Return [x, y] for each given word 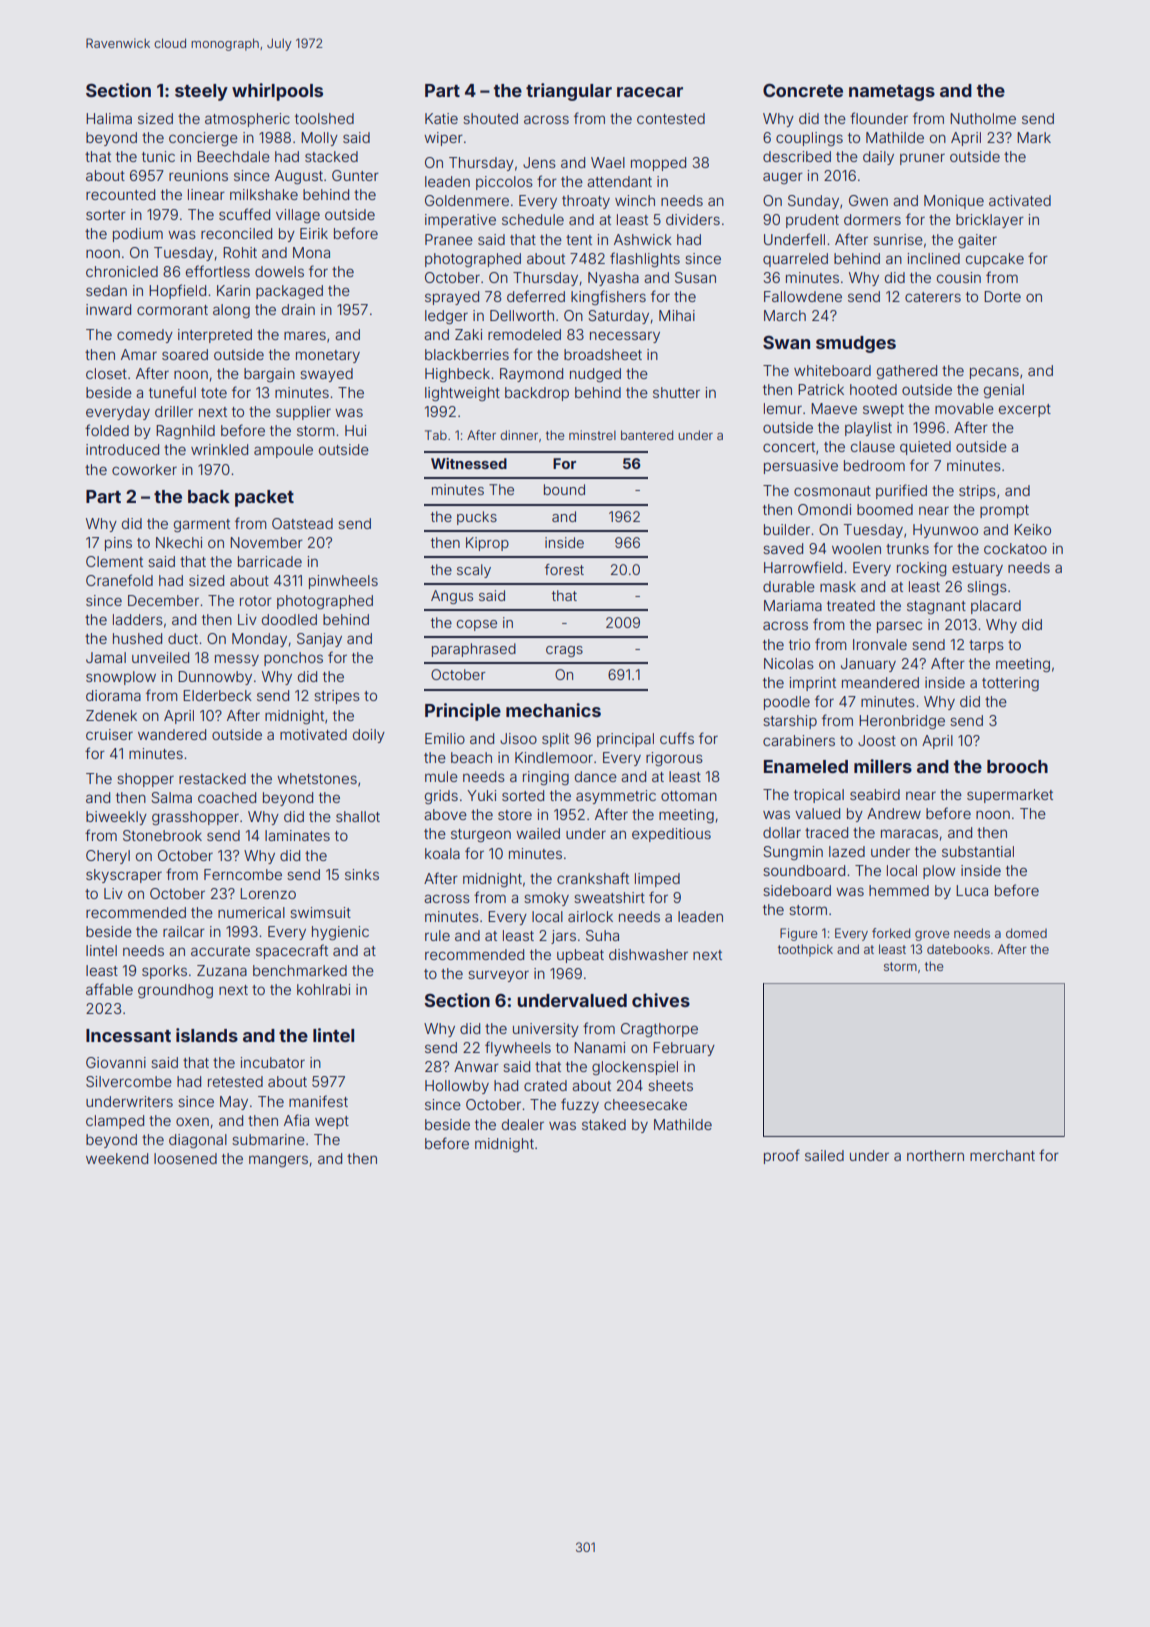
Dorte [1002, 296]
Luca [972, 890]
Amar [139, 354]
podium [138, 235]
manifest [318, 1101]
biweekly [116, 818]
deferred [536, 296]
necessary [625, 337]
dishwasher [648, 954]
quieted [925, 448]
